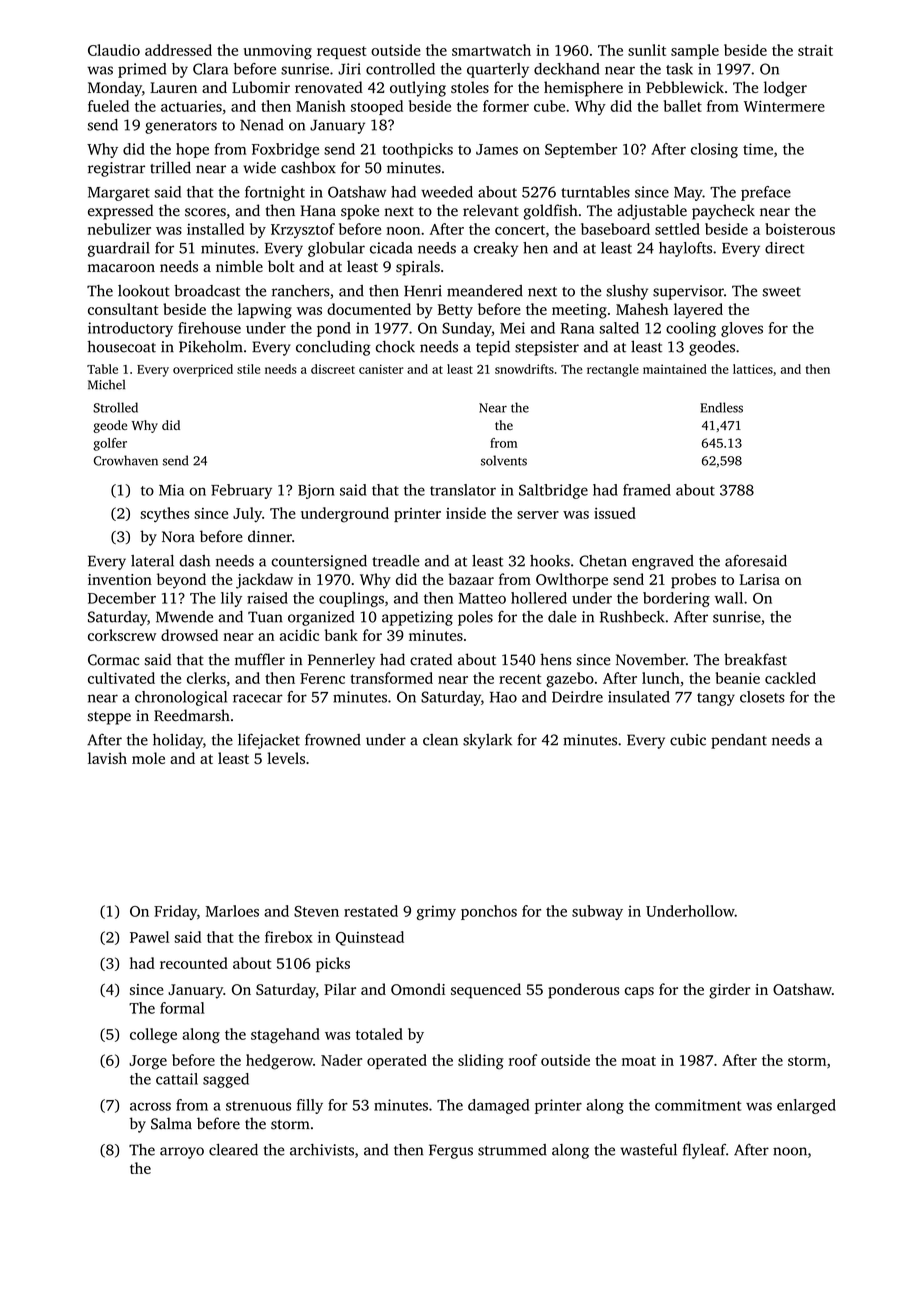 The image size is (924, 1308). I want to click on treadle, so click(396, 561).
